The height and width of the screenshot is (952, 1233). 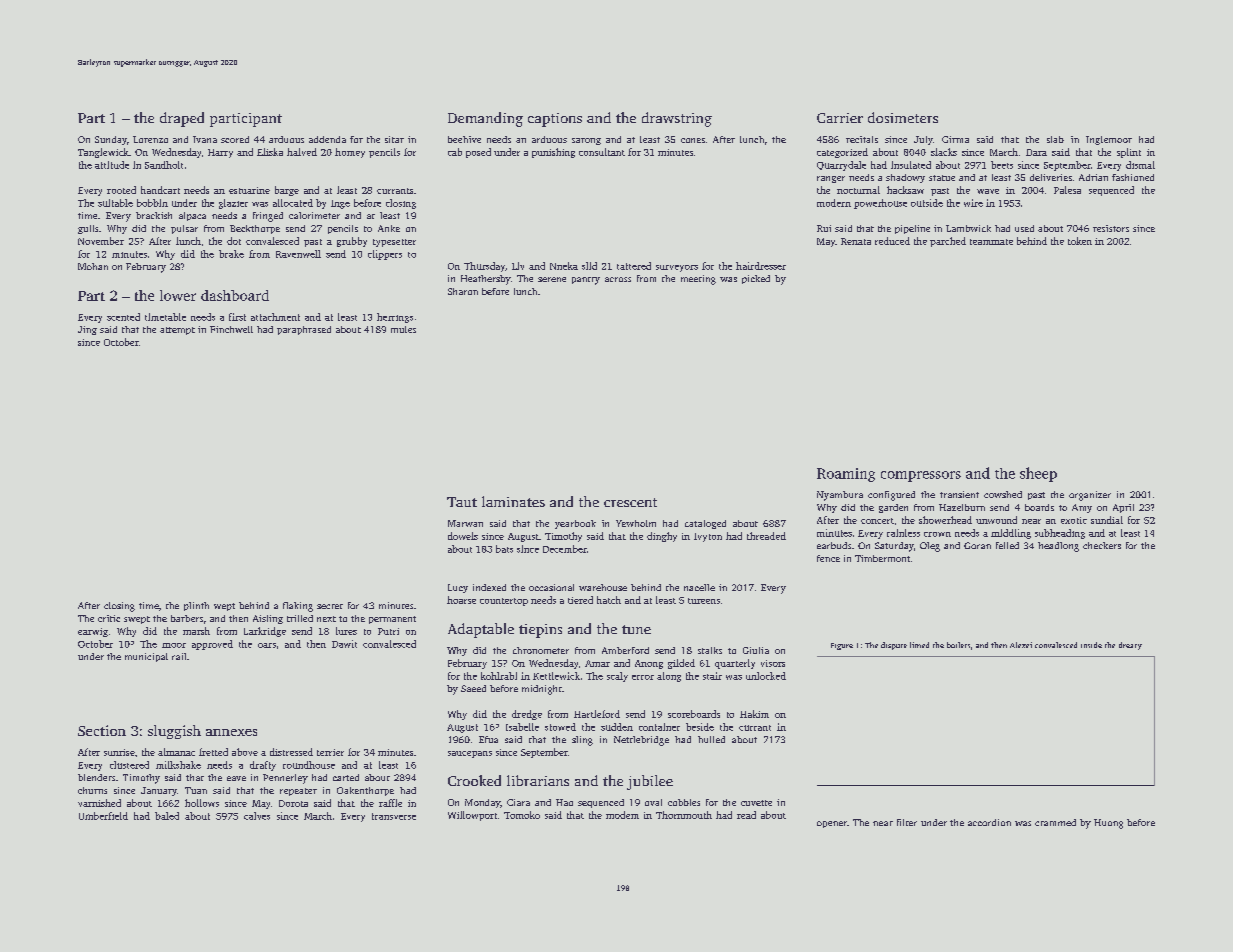 What do you see at coordinates (903, 117) in the screenshot?
I see `dosimeters` at bounding box center [903, 117].
